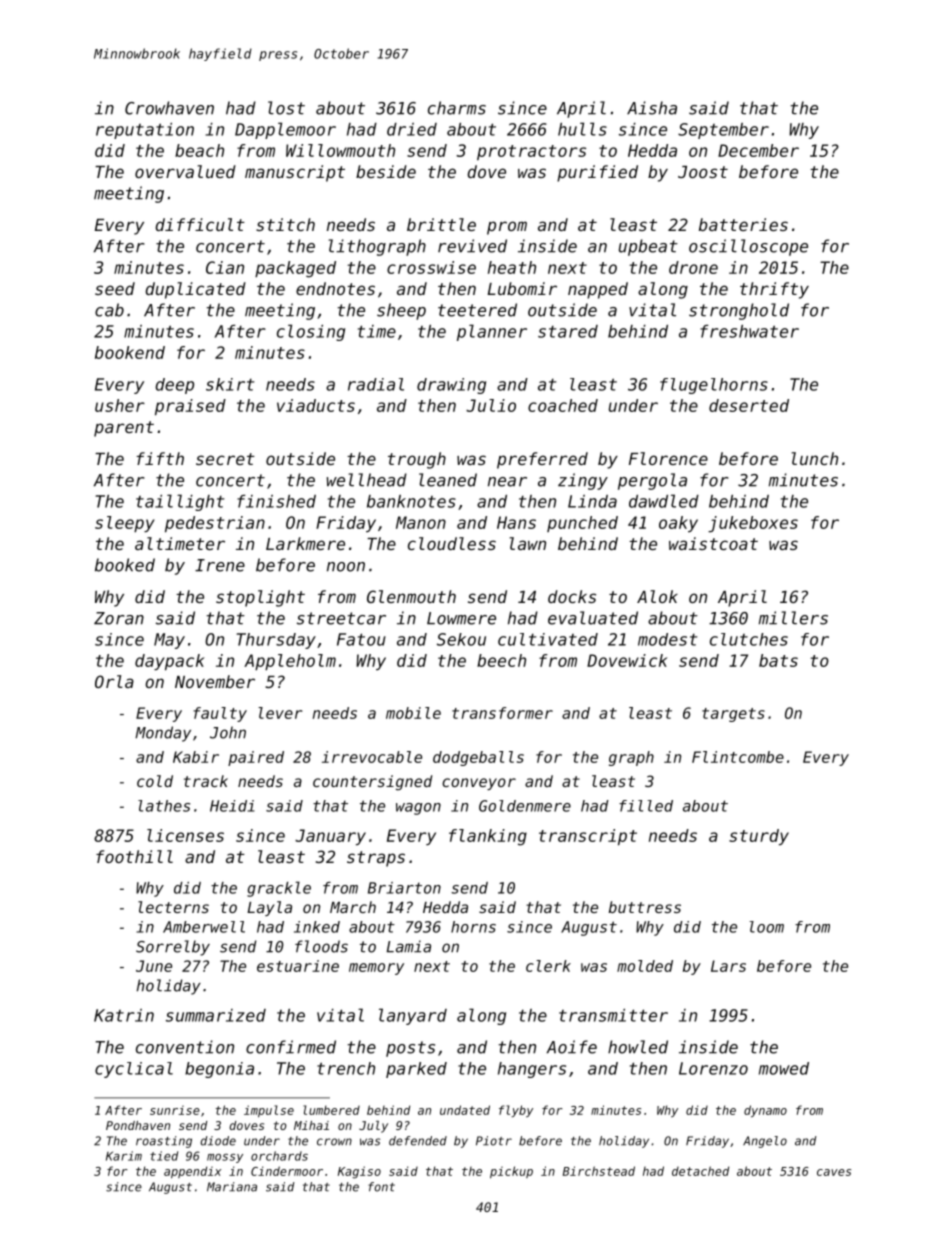  What do you see at coordinates (531, 152) in the page?
I see `protractors` at bounding box center [531, 152].
